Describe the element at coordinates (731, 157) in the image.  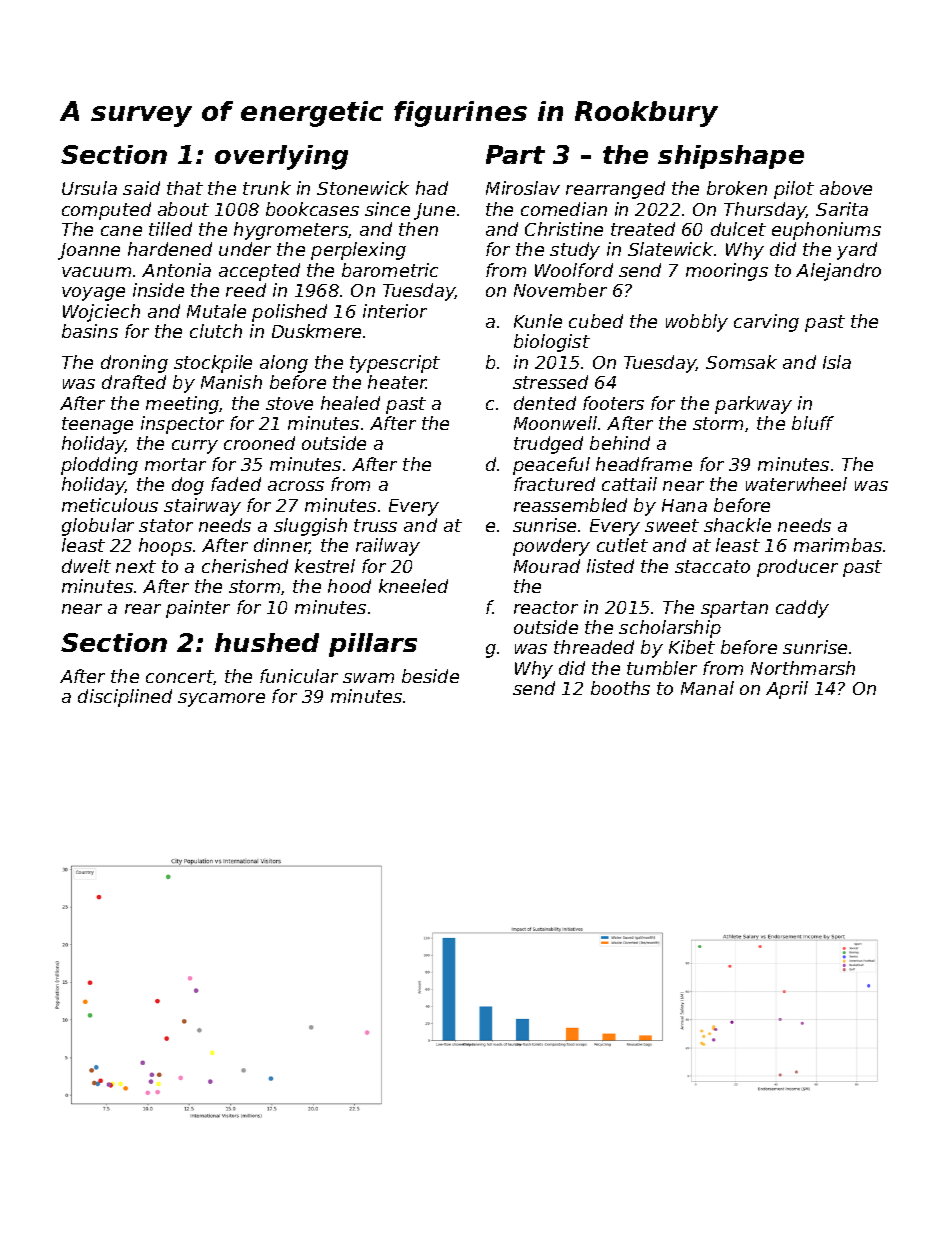
I see `shipshape` at that location.
